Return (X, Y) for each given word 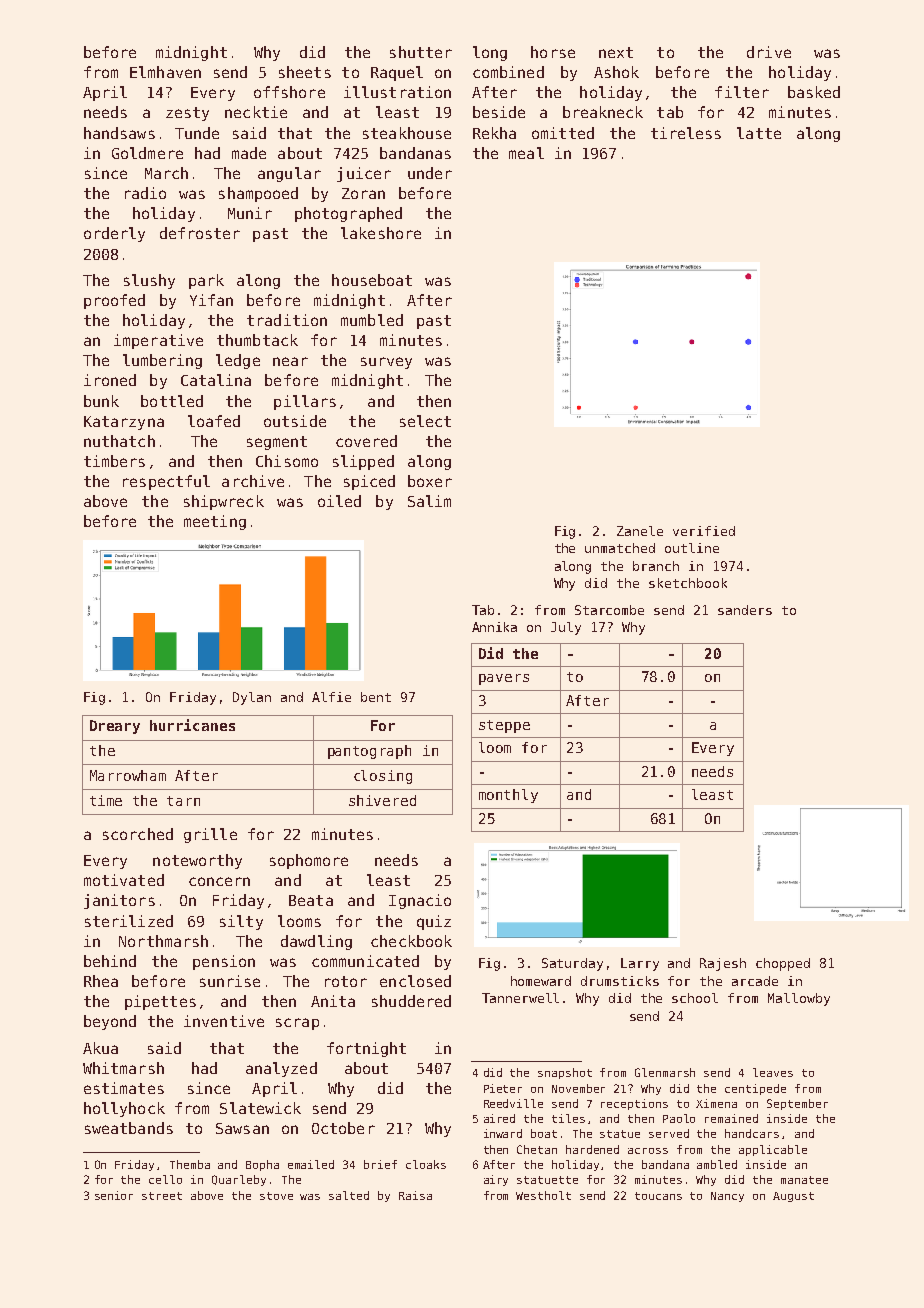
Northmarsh (163, 941)
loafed (214, 421)
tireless (686, 133)
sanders (745, 610)
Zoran (363, 193)
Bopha (262, 1165)
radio (145, 193)
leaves (773, 1072)
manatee (804, 1180)
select (425, 421)
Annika (494, 627)
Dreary (115, 727)
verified (704, 531)
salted (349, 1195)
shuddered (411, 1001)
